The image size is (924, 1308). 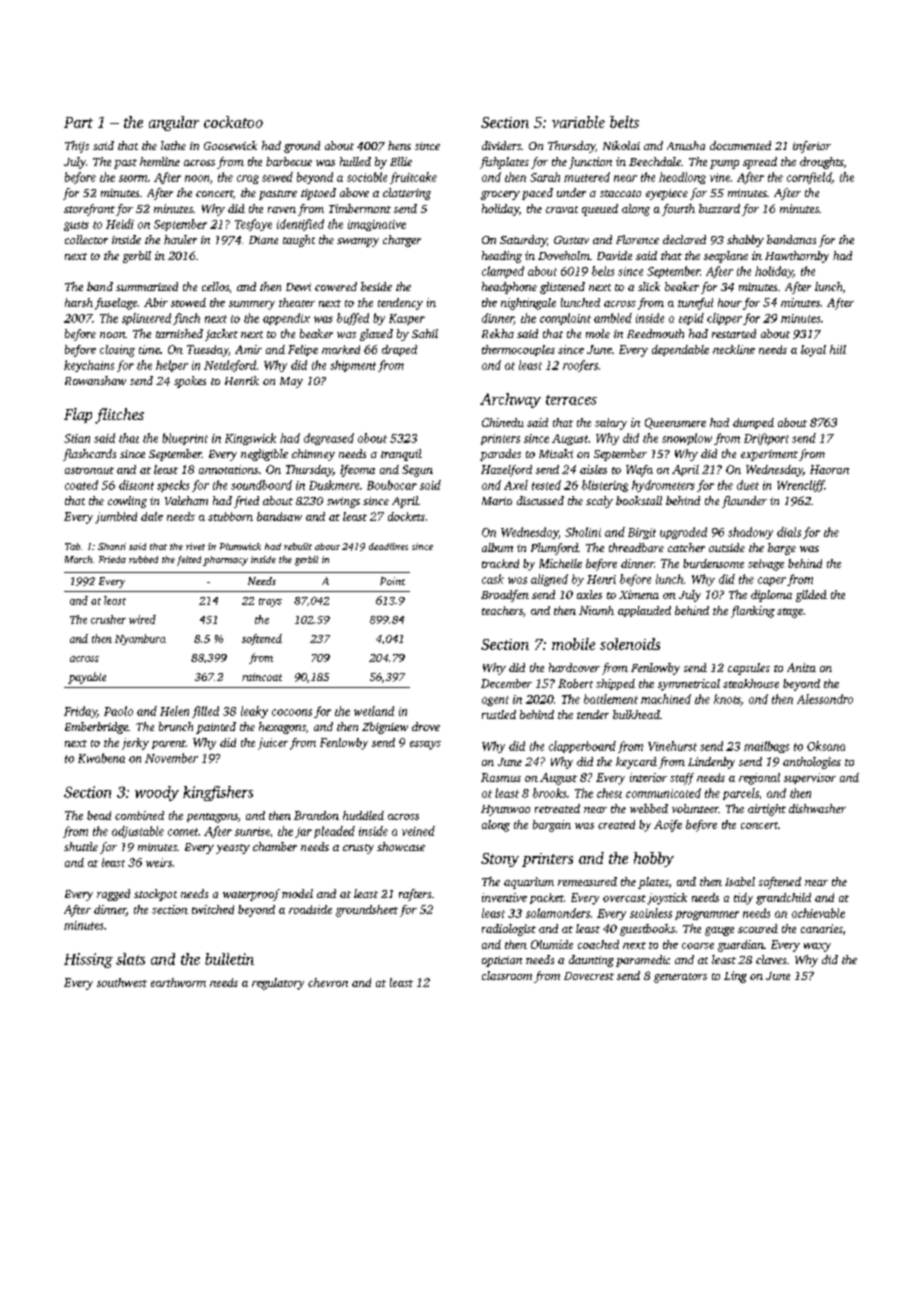 I want to click on Felipe, so click(x=303, y=350).
